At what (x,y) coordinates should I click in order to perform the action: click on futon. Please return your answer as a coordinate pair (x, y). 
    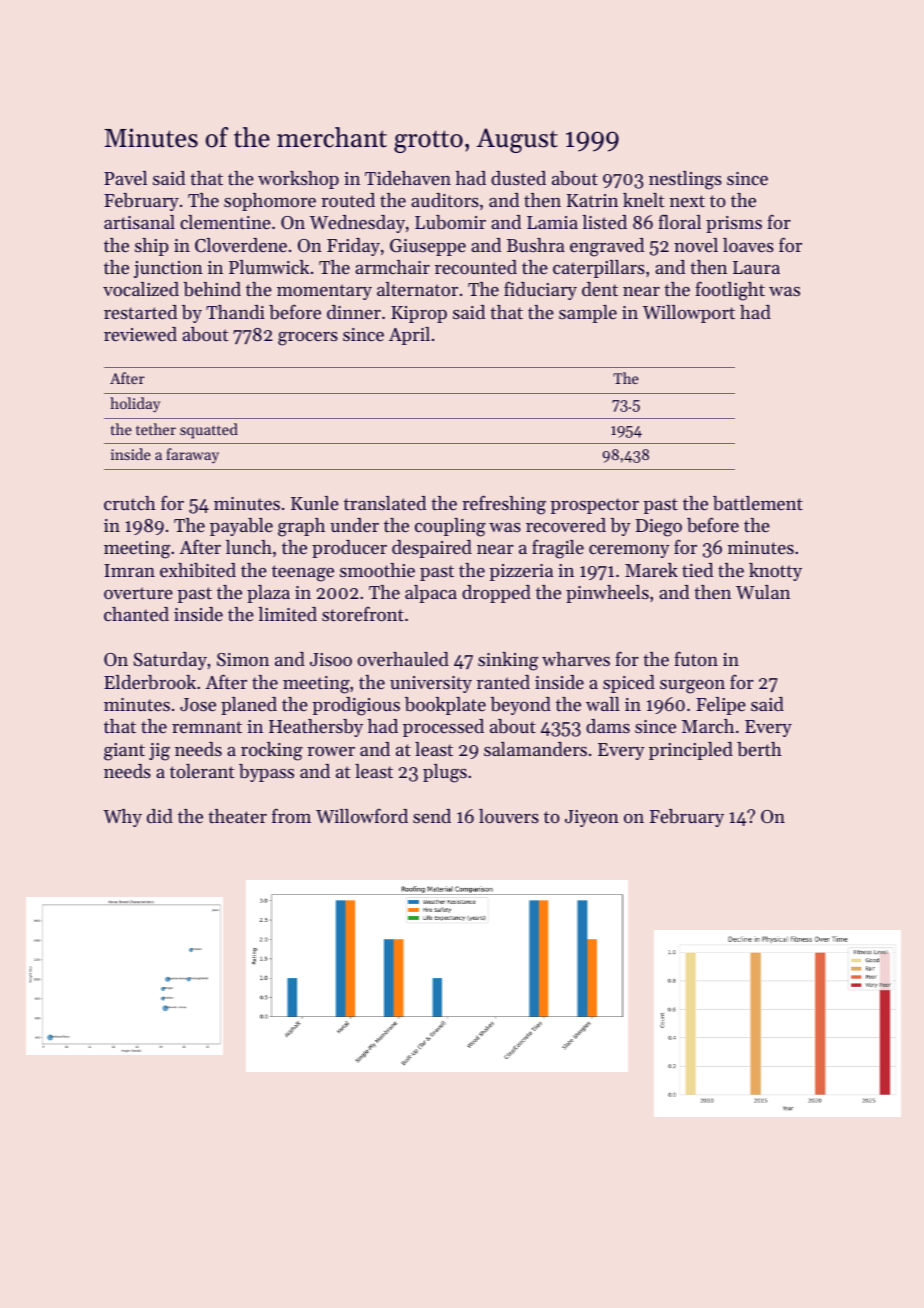
    Looking at the image, I should click on (696, 658).
